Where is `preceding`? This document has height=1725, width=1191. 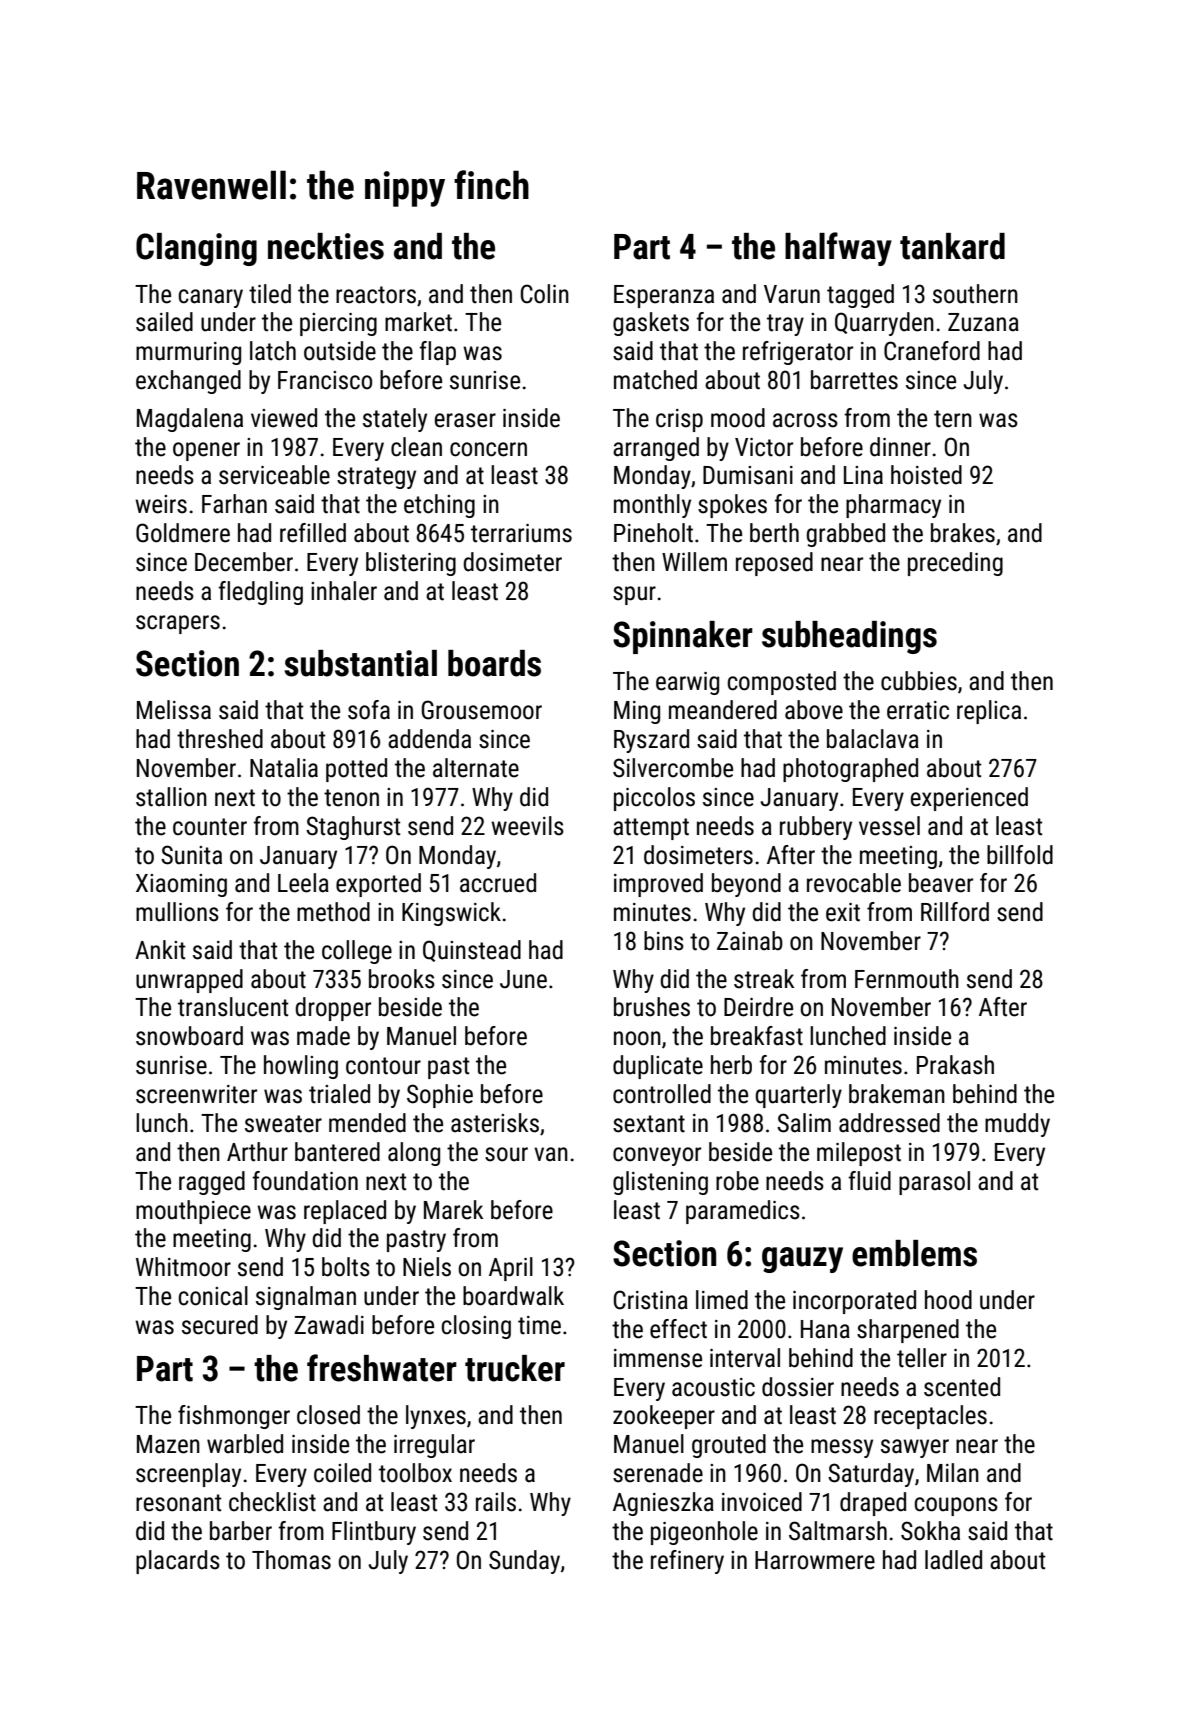
preceding is located at coordinates (955, 564).
